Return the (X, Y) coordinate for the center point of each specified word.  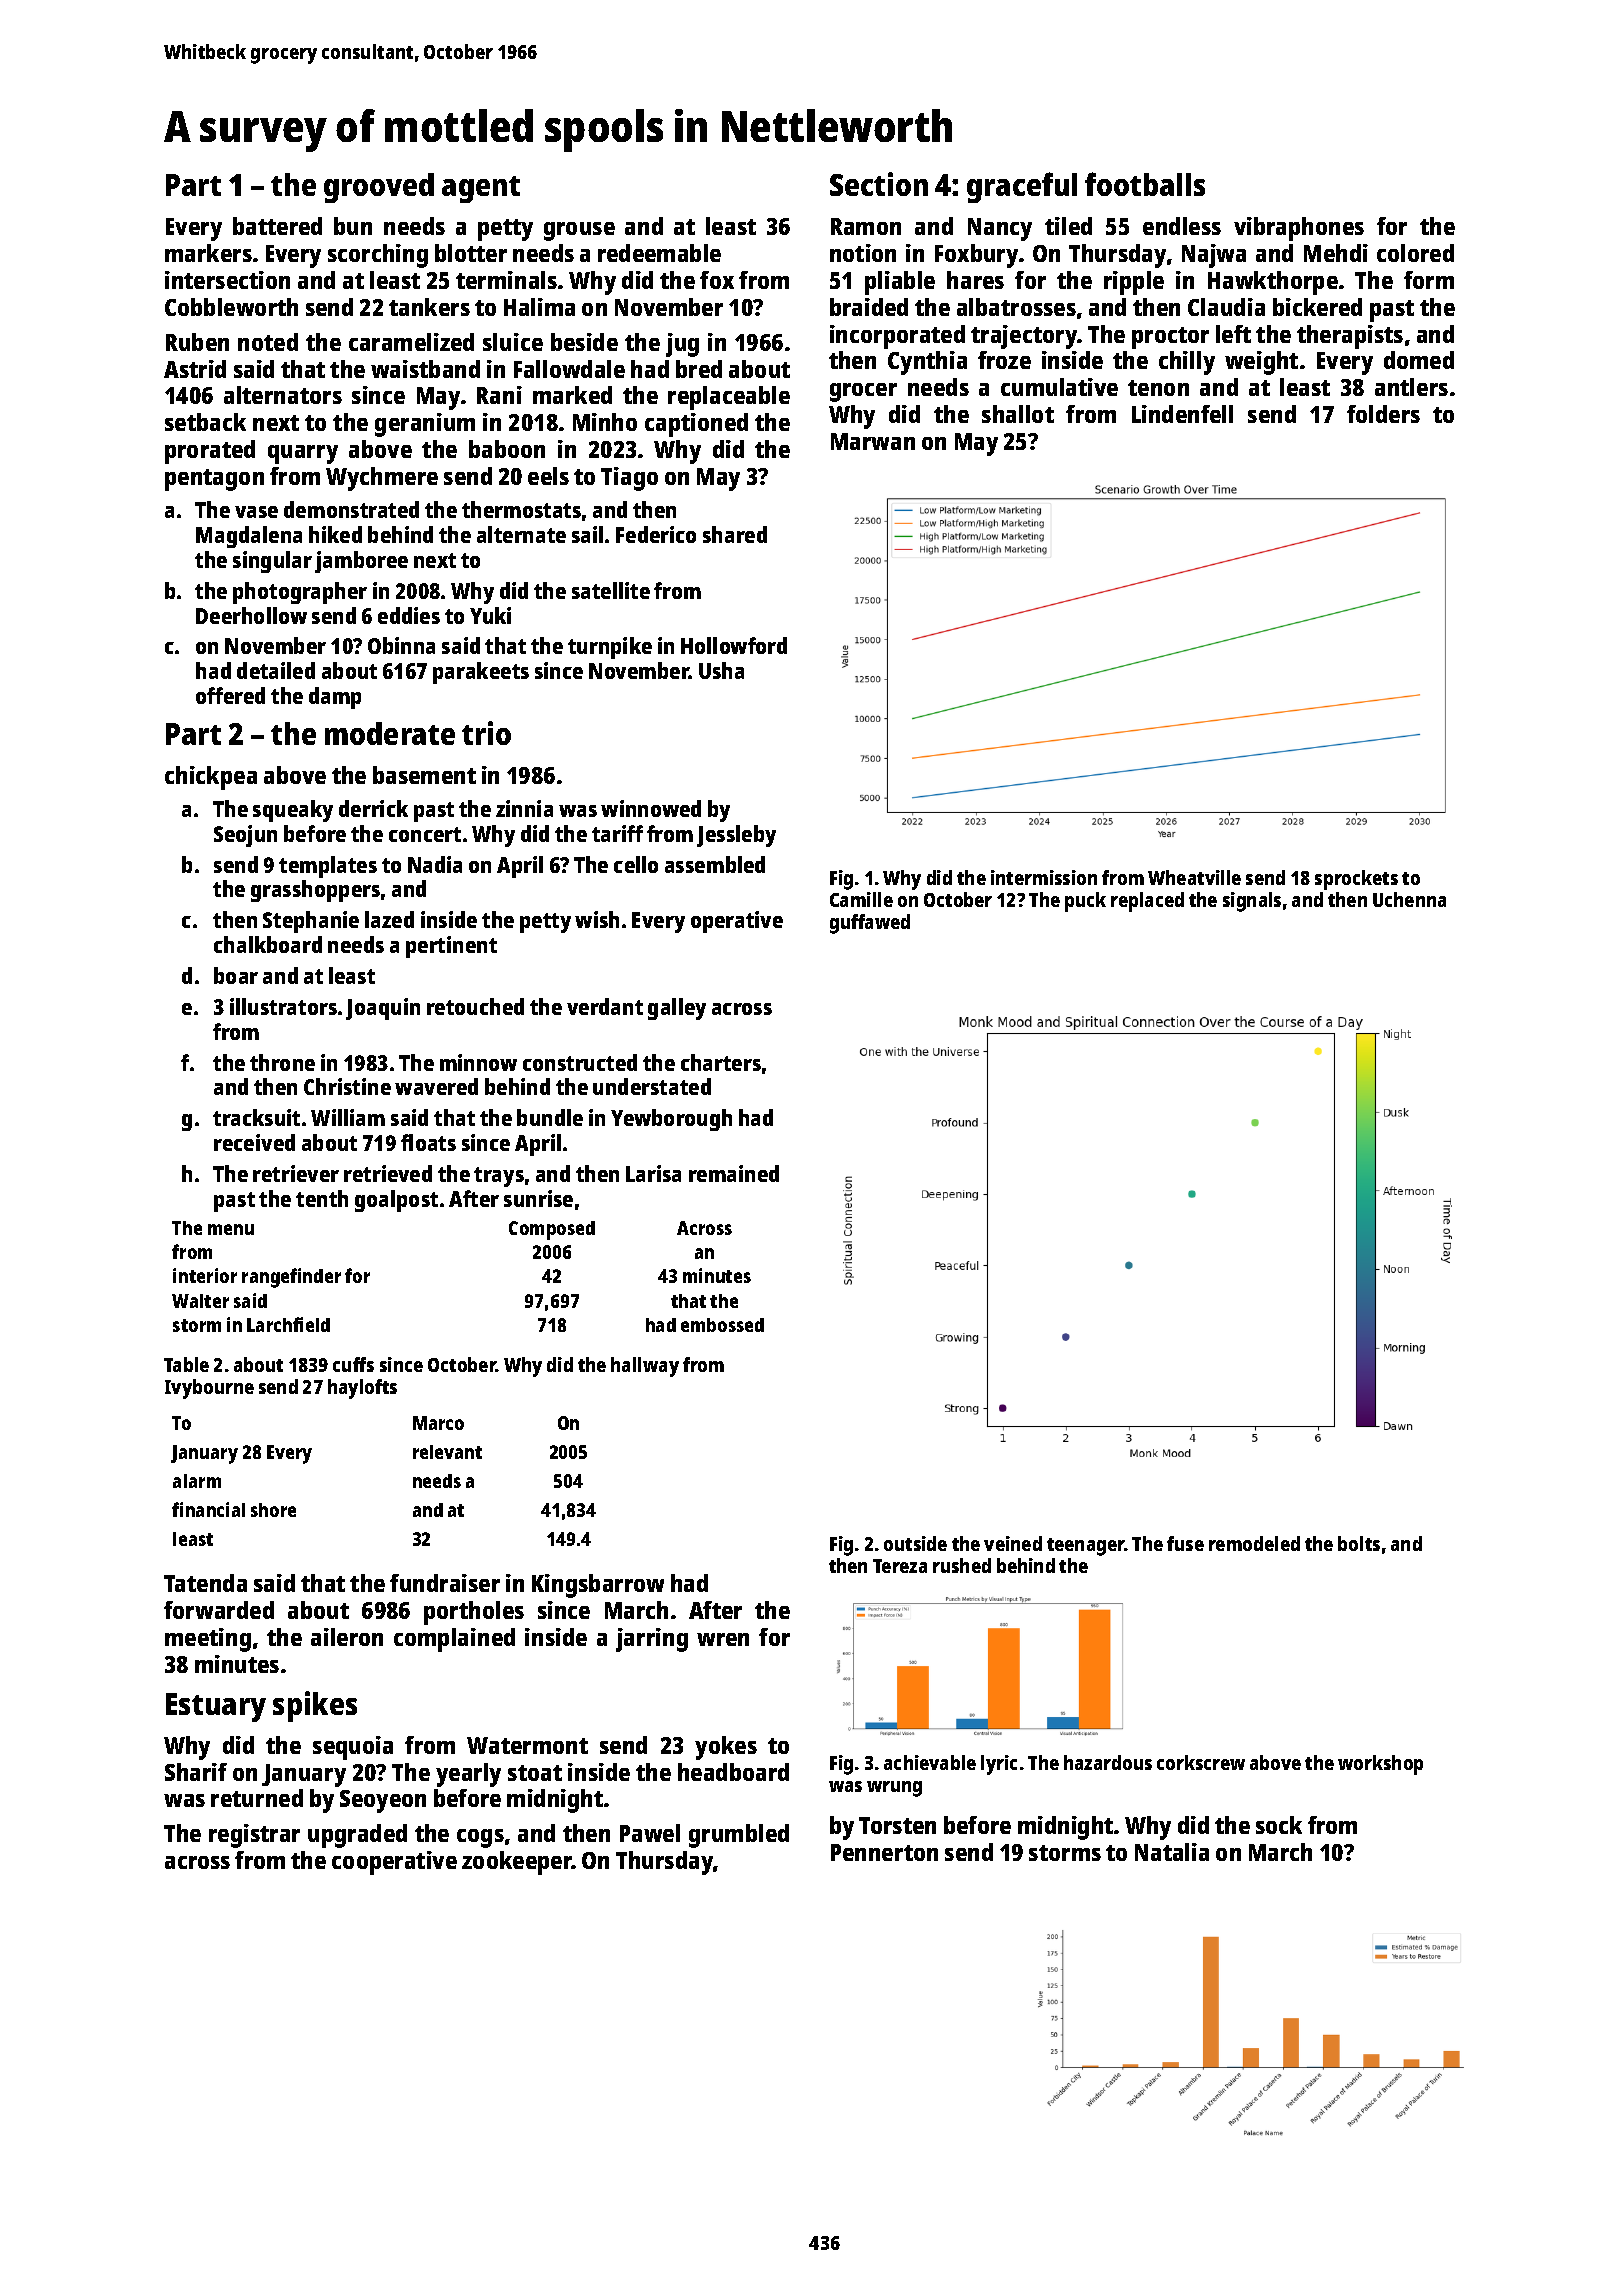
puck (1085, 902)
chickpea (211, 778)
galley (677, 1009)
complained (454, 1640)
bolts (1359, 1543)
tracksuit (256, 1117)
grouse (579, 231)
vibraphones (1299, 229)
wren (723, 1639)
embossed (722, 1325)
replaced (1147, 902)
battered (277, 226)
